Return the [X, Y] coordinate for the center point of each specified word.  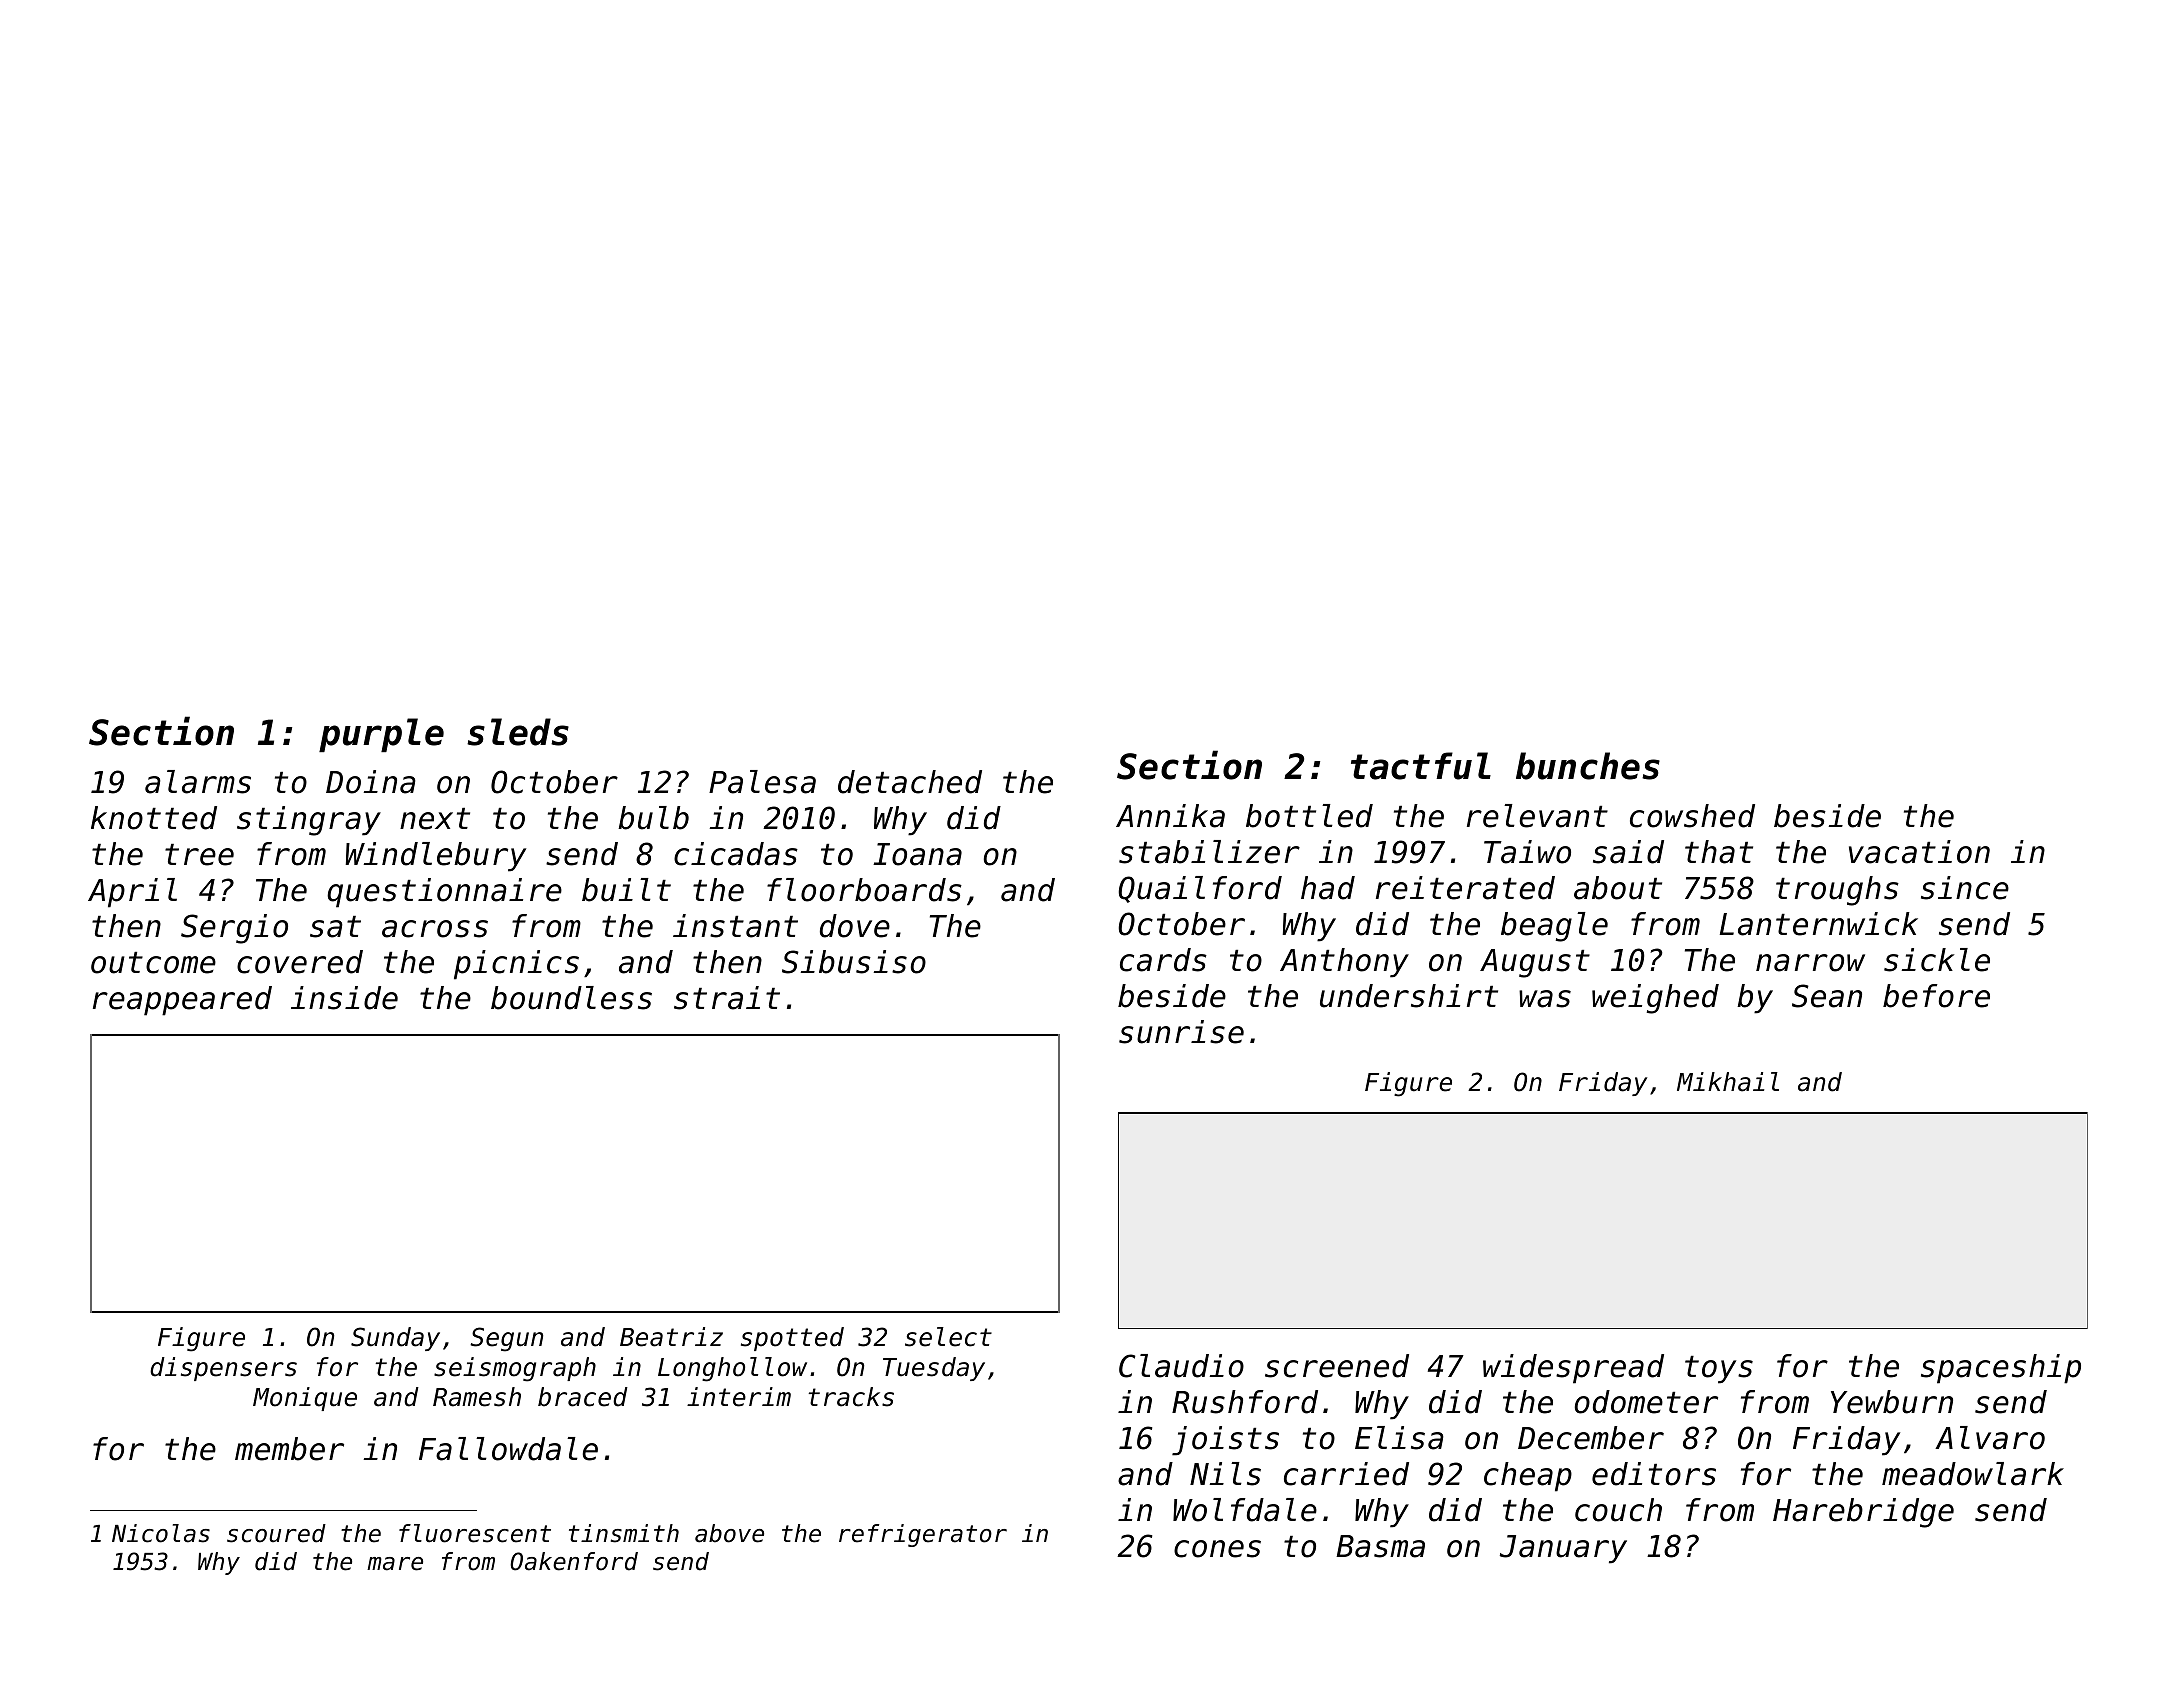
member [289, 1449]
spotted [792, 1339]
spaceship [2001, 1369]
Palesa [762, 782]
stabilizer [1209, 852]
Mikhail [1728, 1082]
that [1719, 852]
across [435, 929]
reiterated [1465, 888]
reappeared [182, 1001]
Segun [506, 1339]
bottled [1309, 816]
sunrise [1181, 1032]
